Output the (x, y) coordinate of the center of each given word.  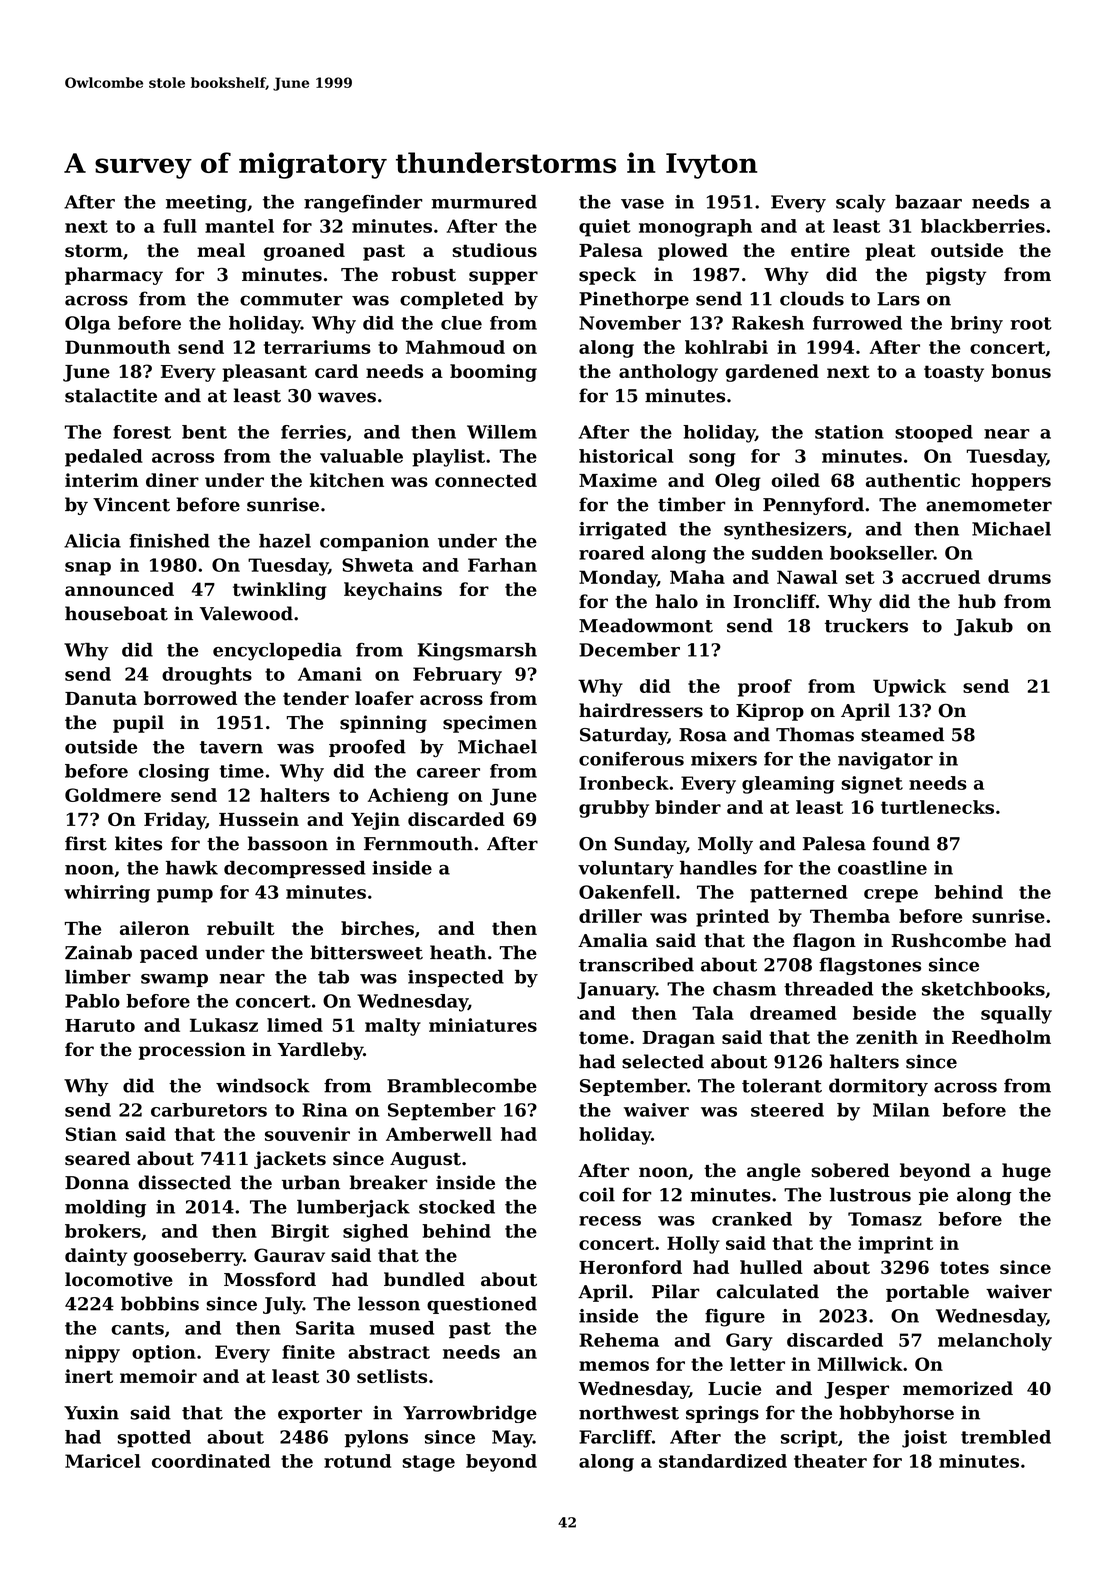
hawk (192, 868)
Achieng (408, 797)
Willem (502, 432)
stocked (457, 1207)
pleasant (264, 373)
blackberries (983, 226)
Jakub (983, 627)
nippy (92, 1354)
